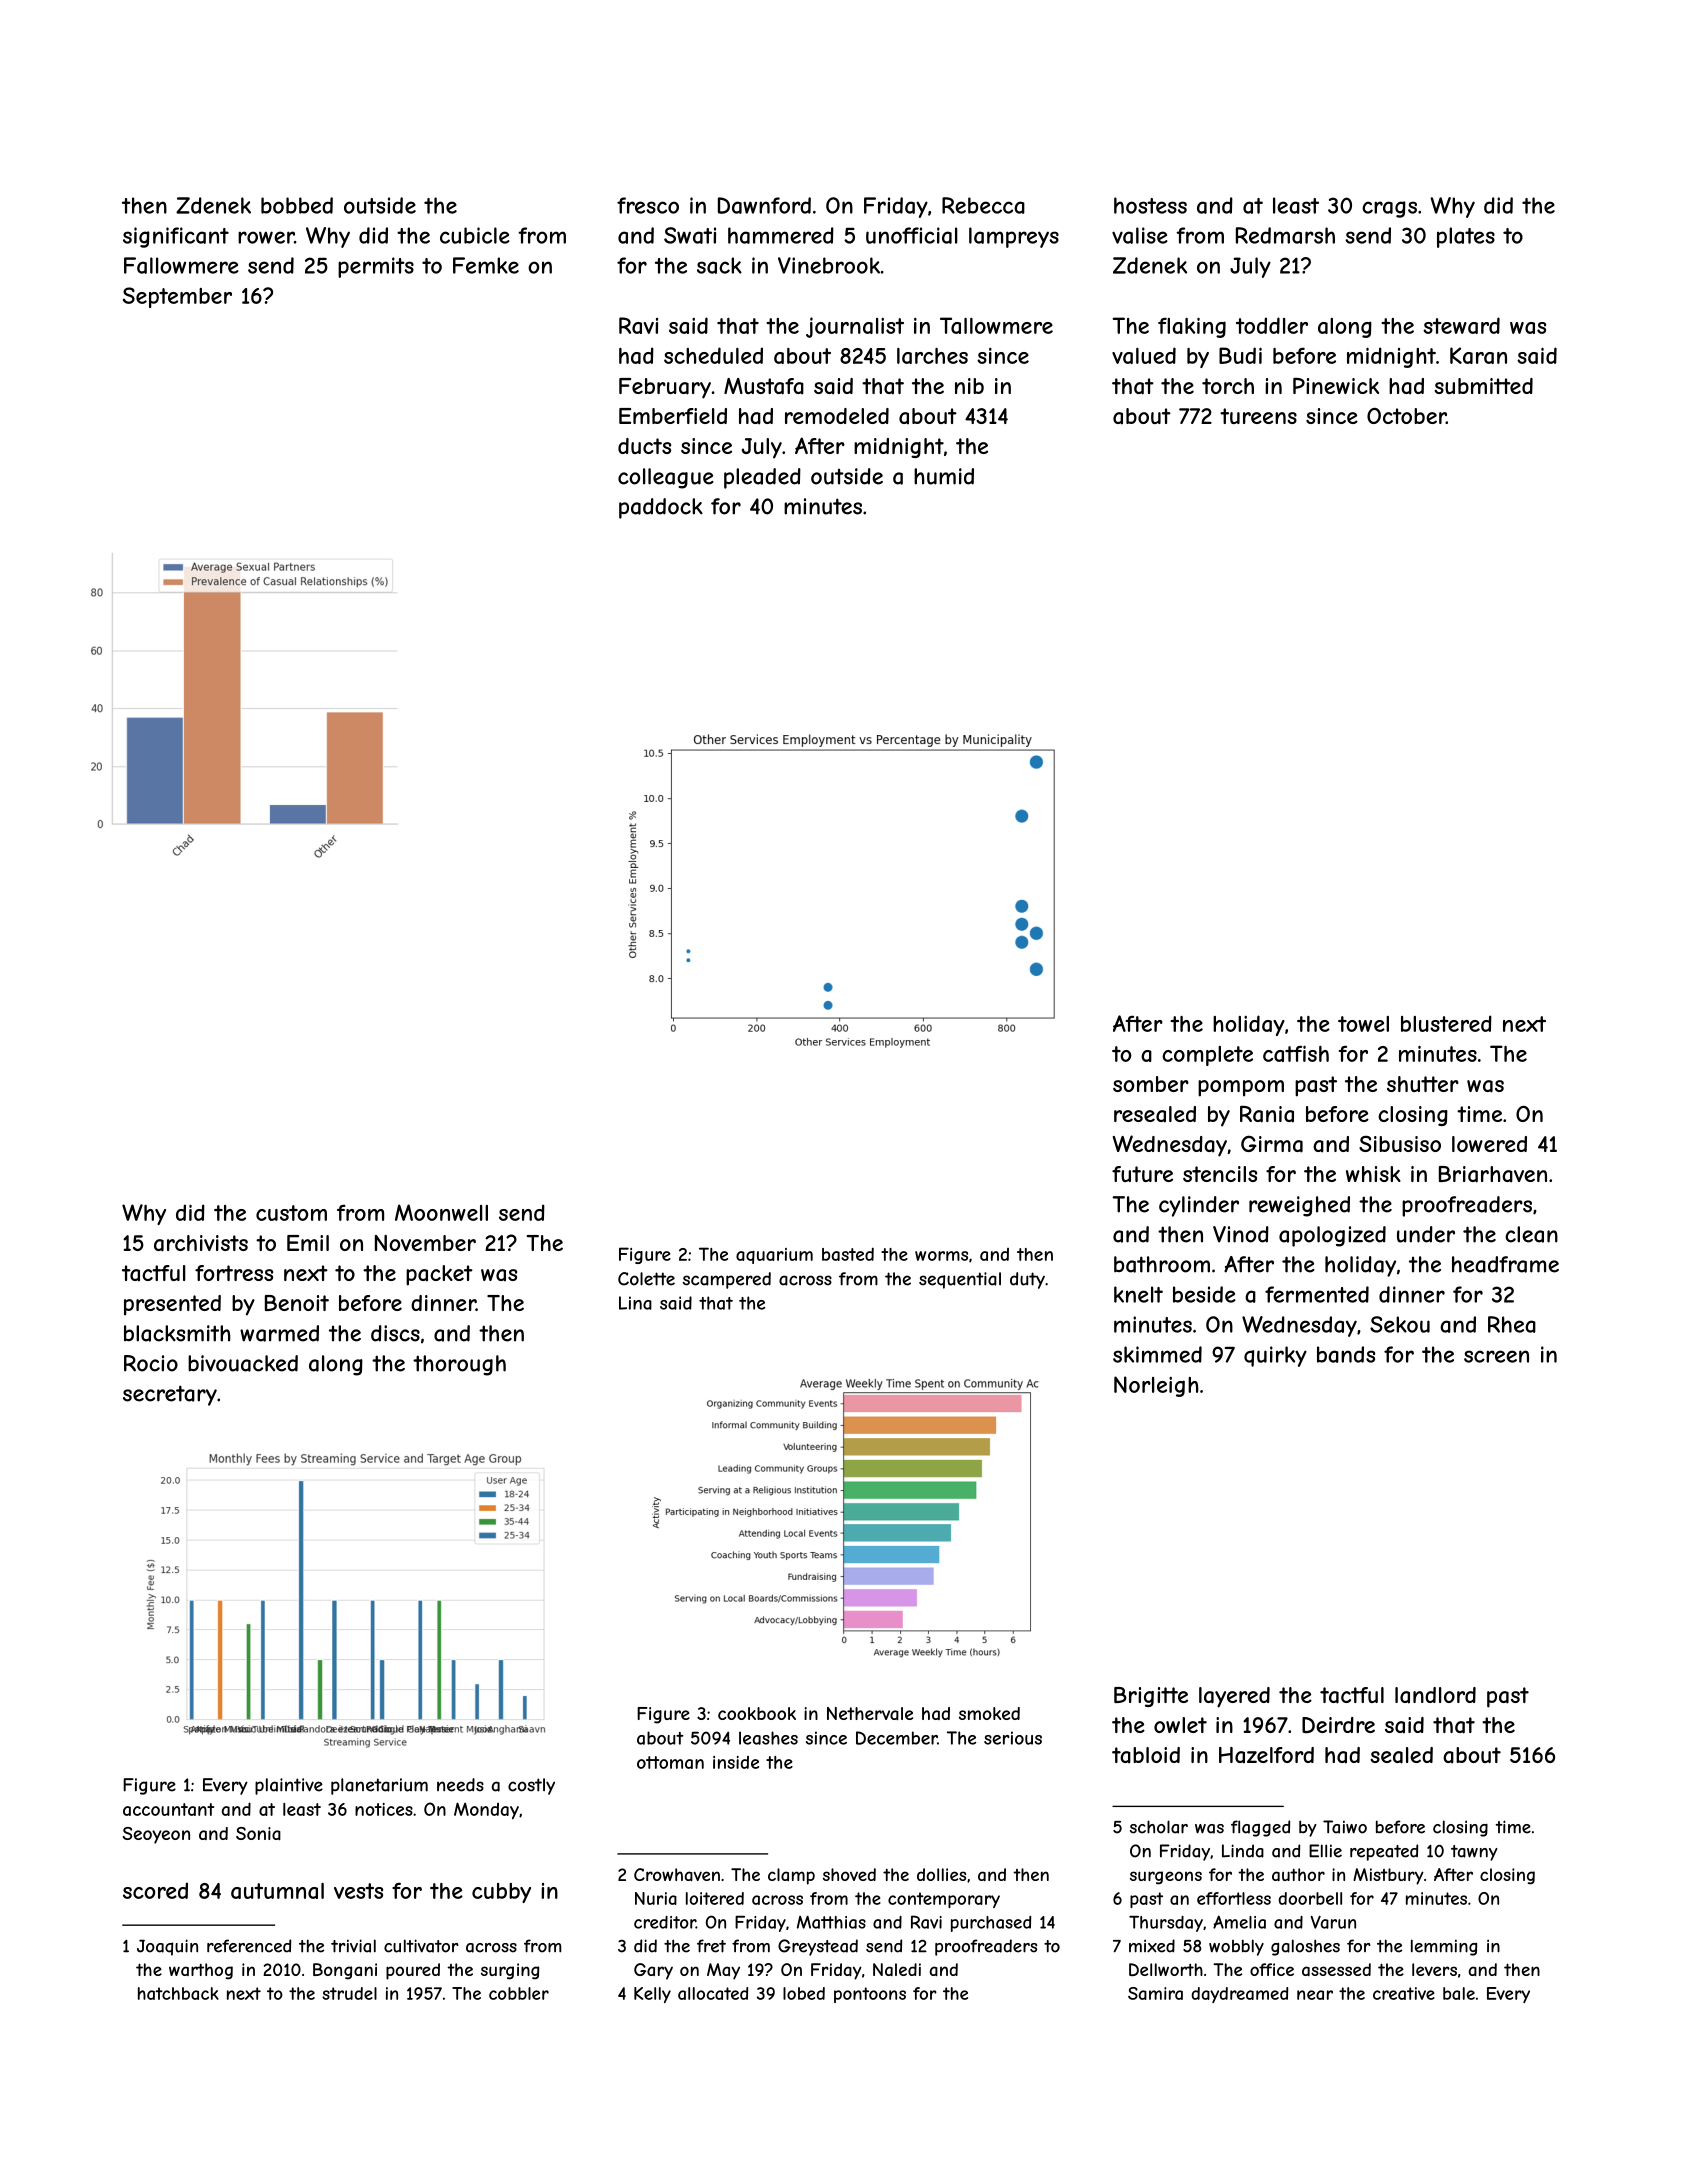  What do you see at coordinates (441, 1212) in the screenshot?
I see `Moonwell` at bounding box center [441, 1212].
